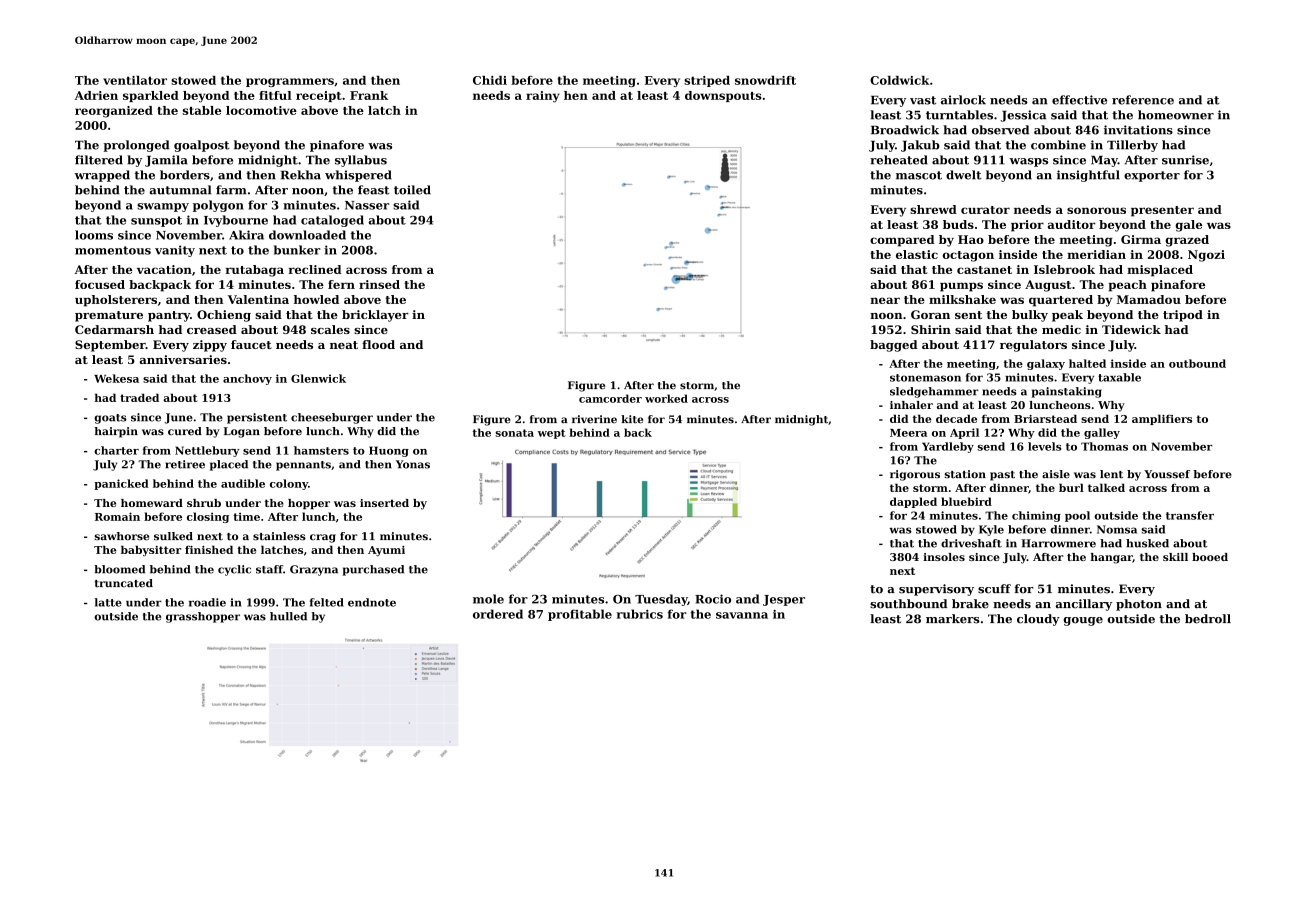  I want to click on camcorder, so click(610, 398).
